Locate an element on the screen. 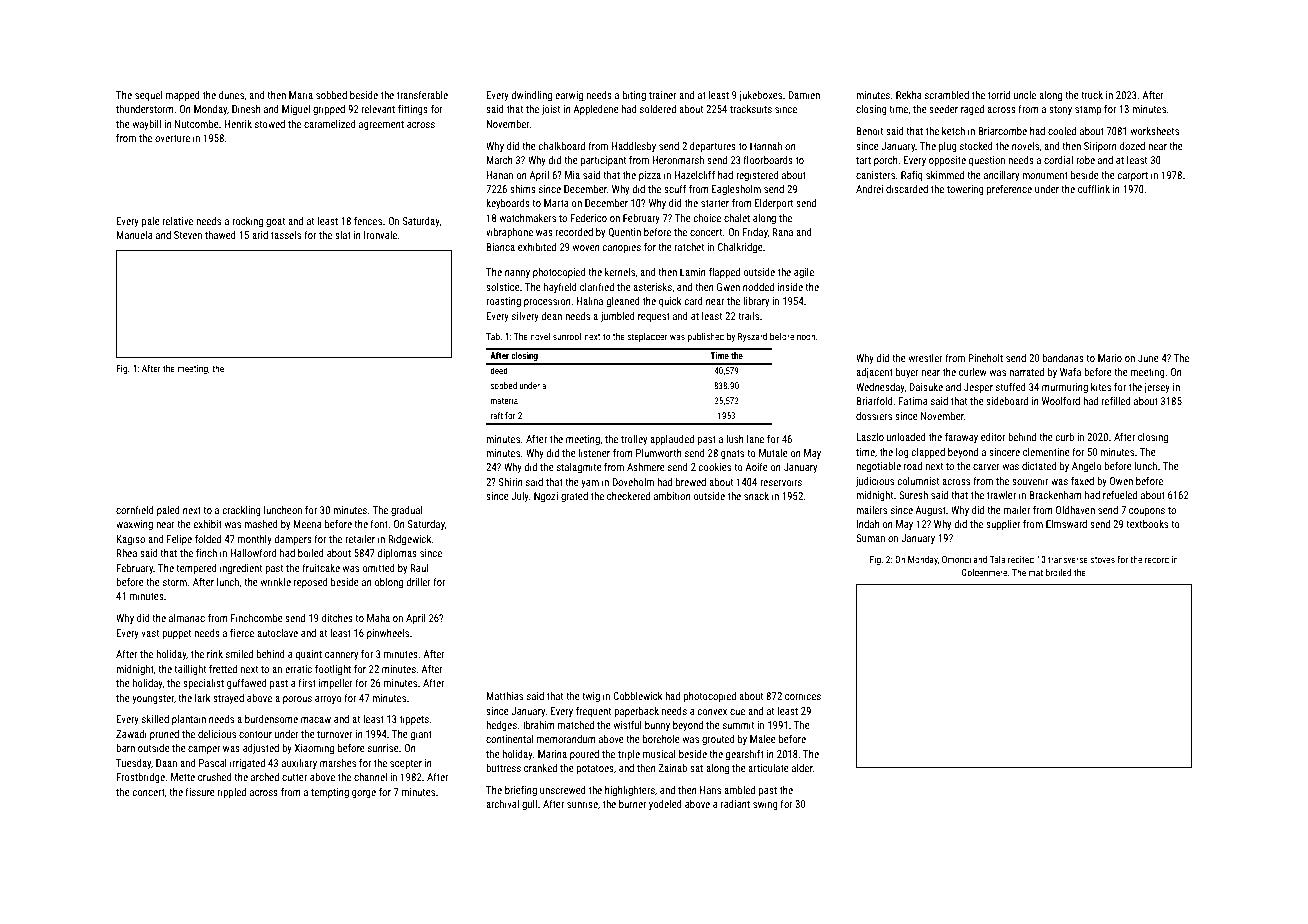  Rekha is located at coordinates (909, 95).
